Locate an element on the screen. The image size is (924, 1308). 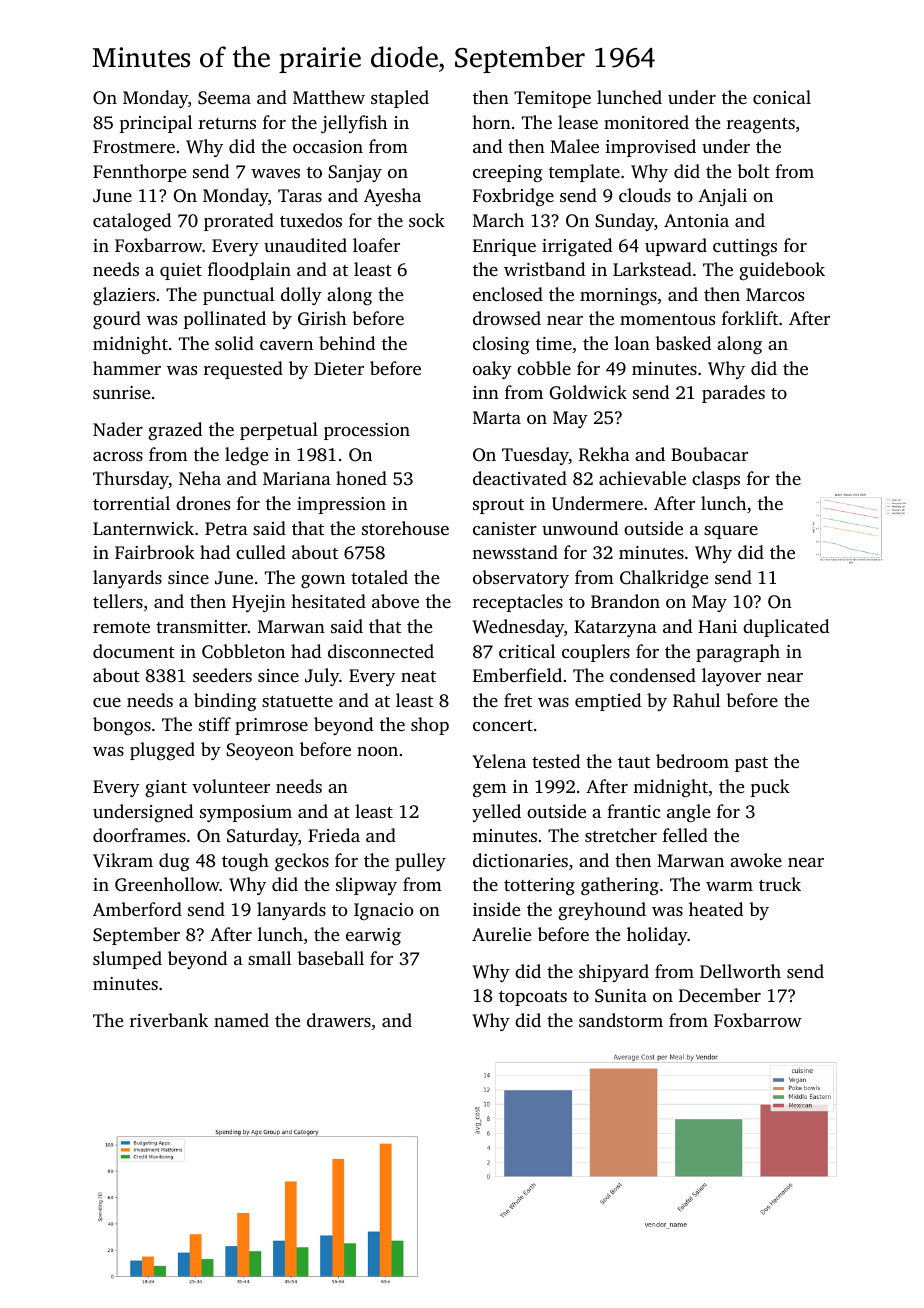
slumped is located at coordinates (127, 960).
